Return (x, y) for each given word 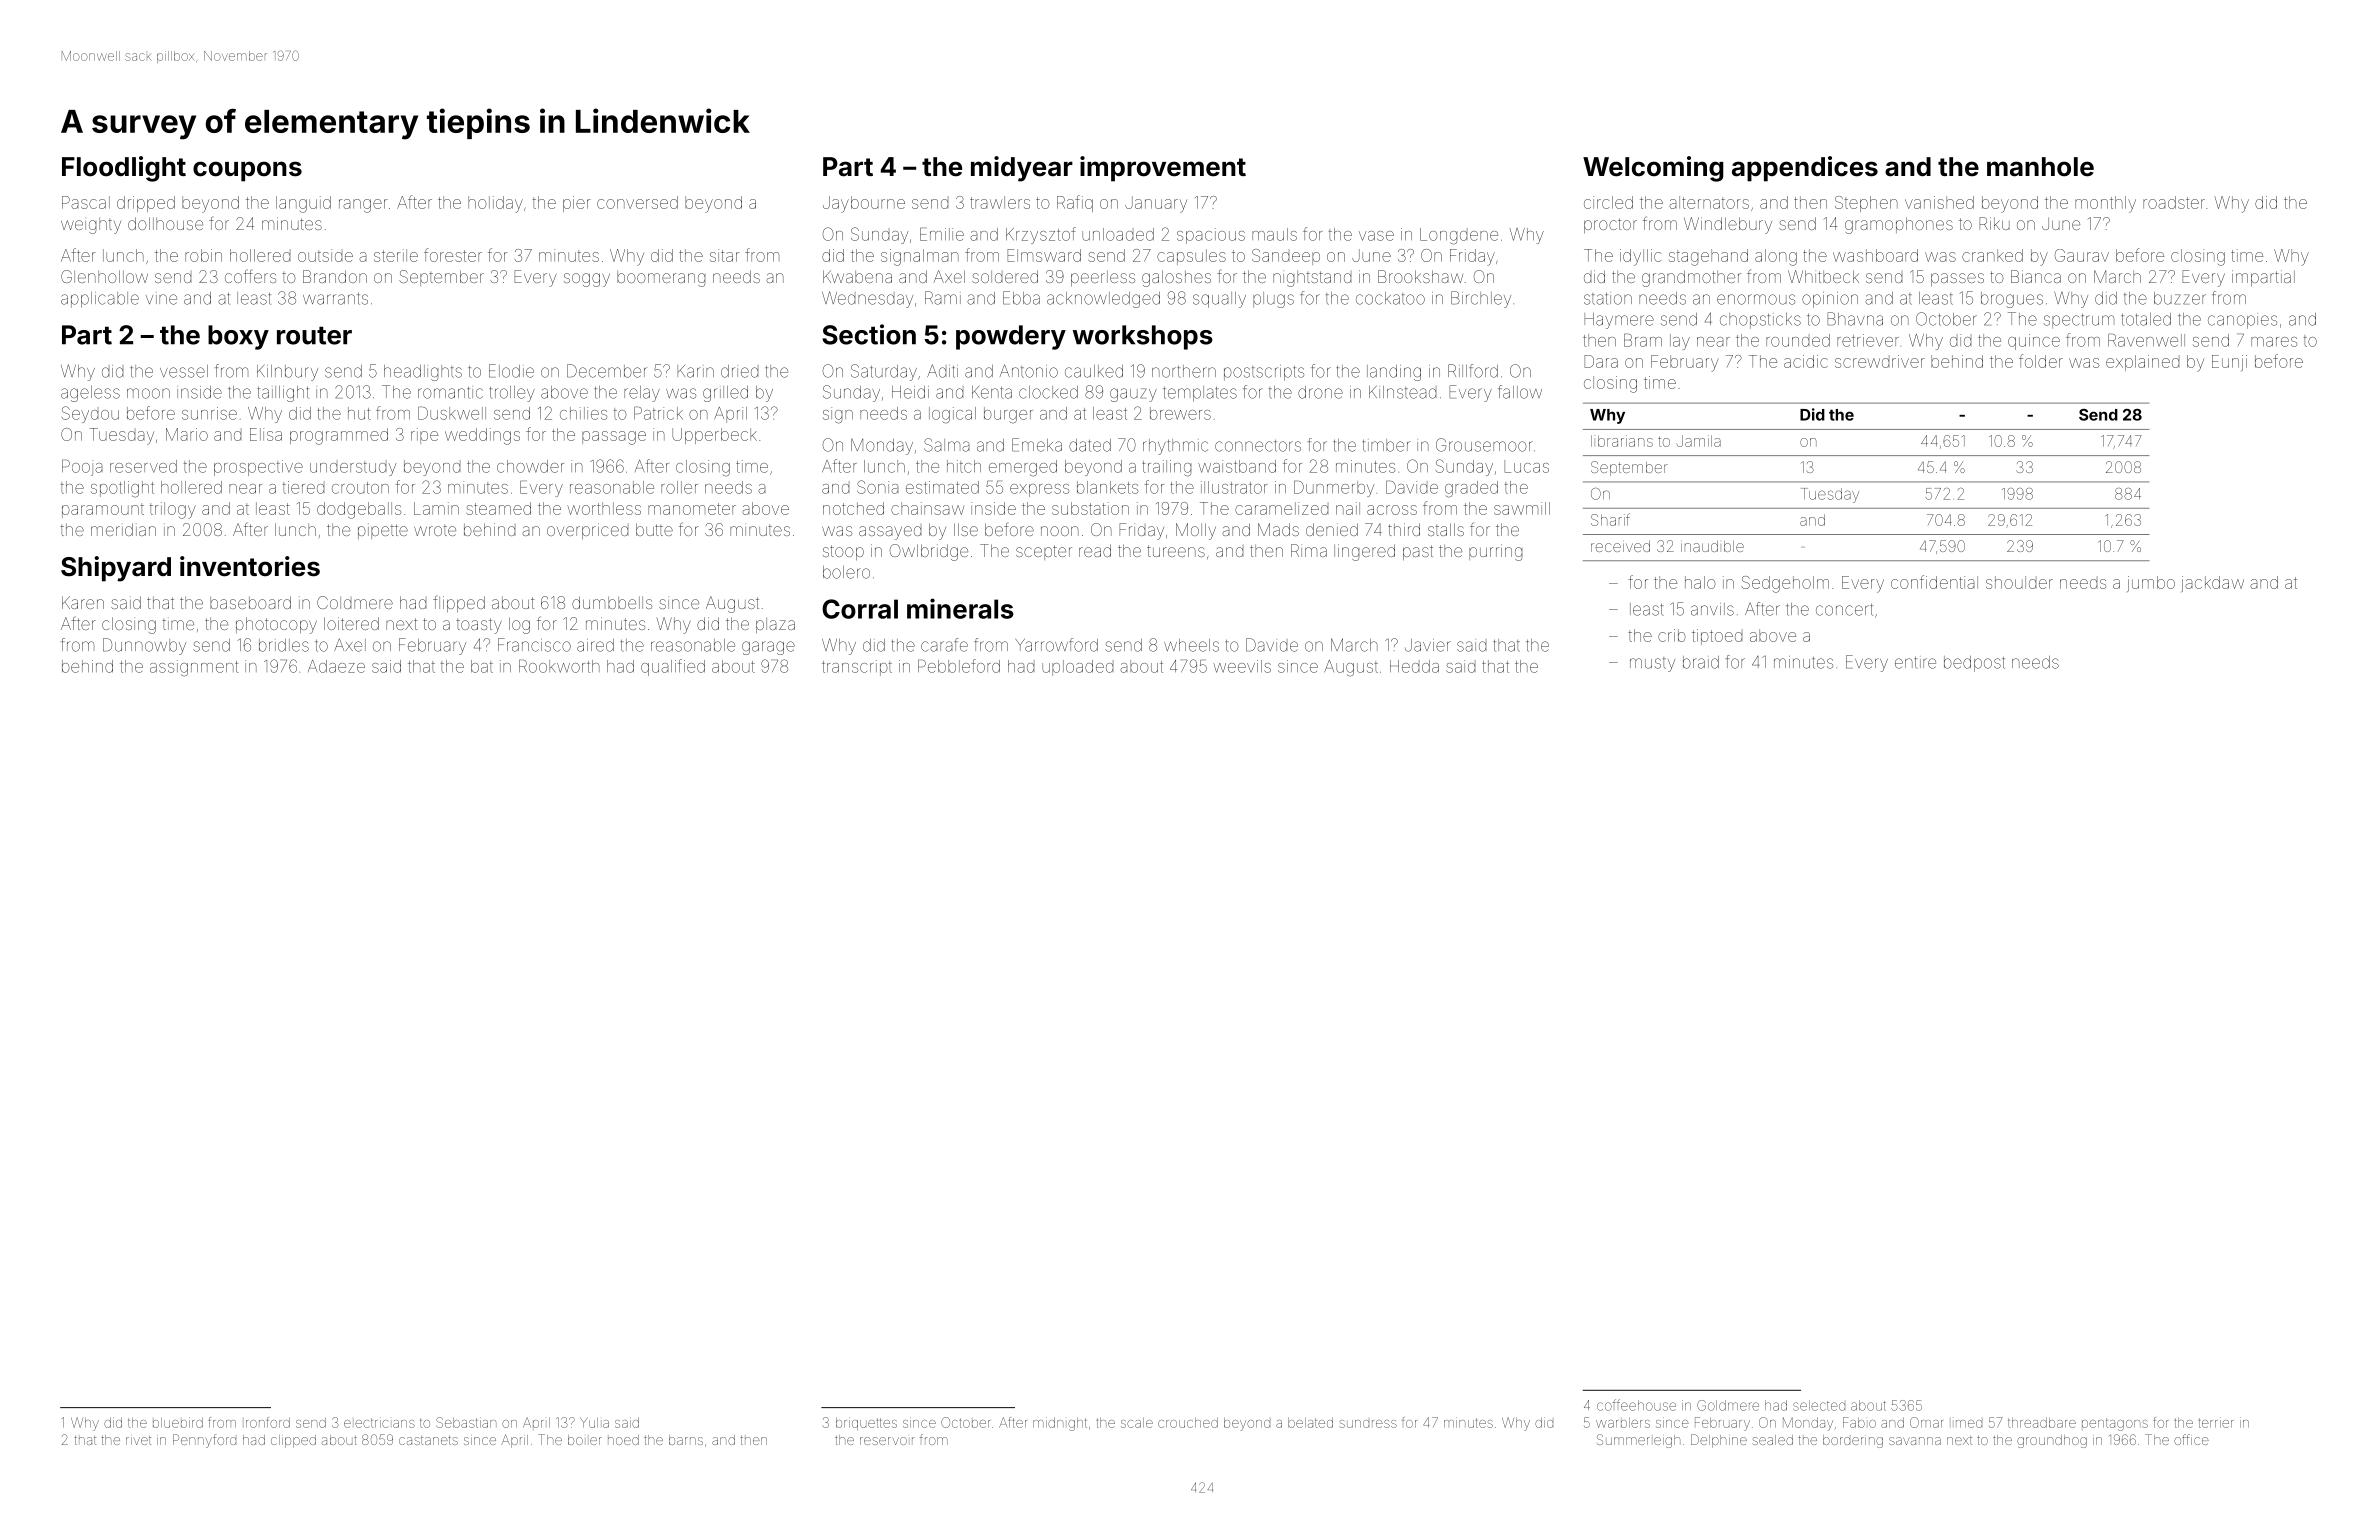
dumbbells (612, 602)
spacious (1211, 236)
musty (1652, 664)
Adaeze (336, 666)
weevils (1242, 666)
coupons (247, 171)
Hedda (1414, 666)
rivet (138, 1440)
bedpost (1974, 664)
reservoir (887, 1441)
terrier (2215, 1422)
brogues (2012, 300)
